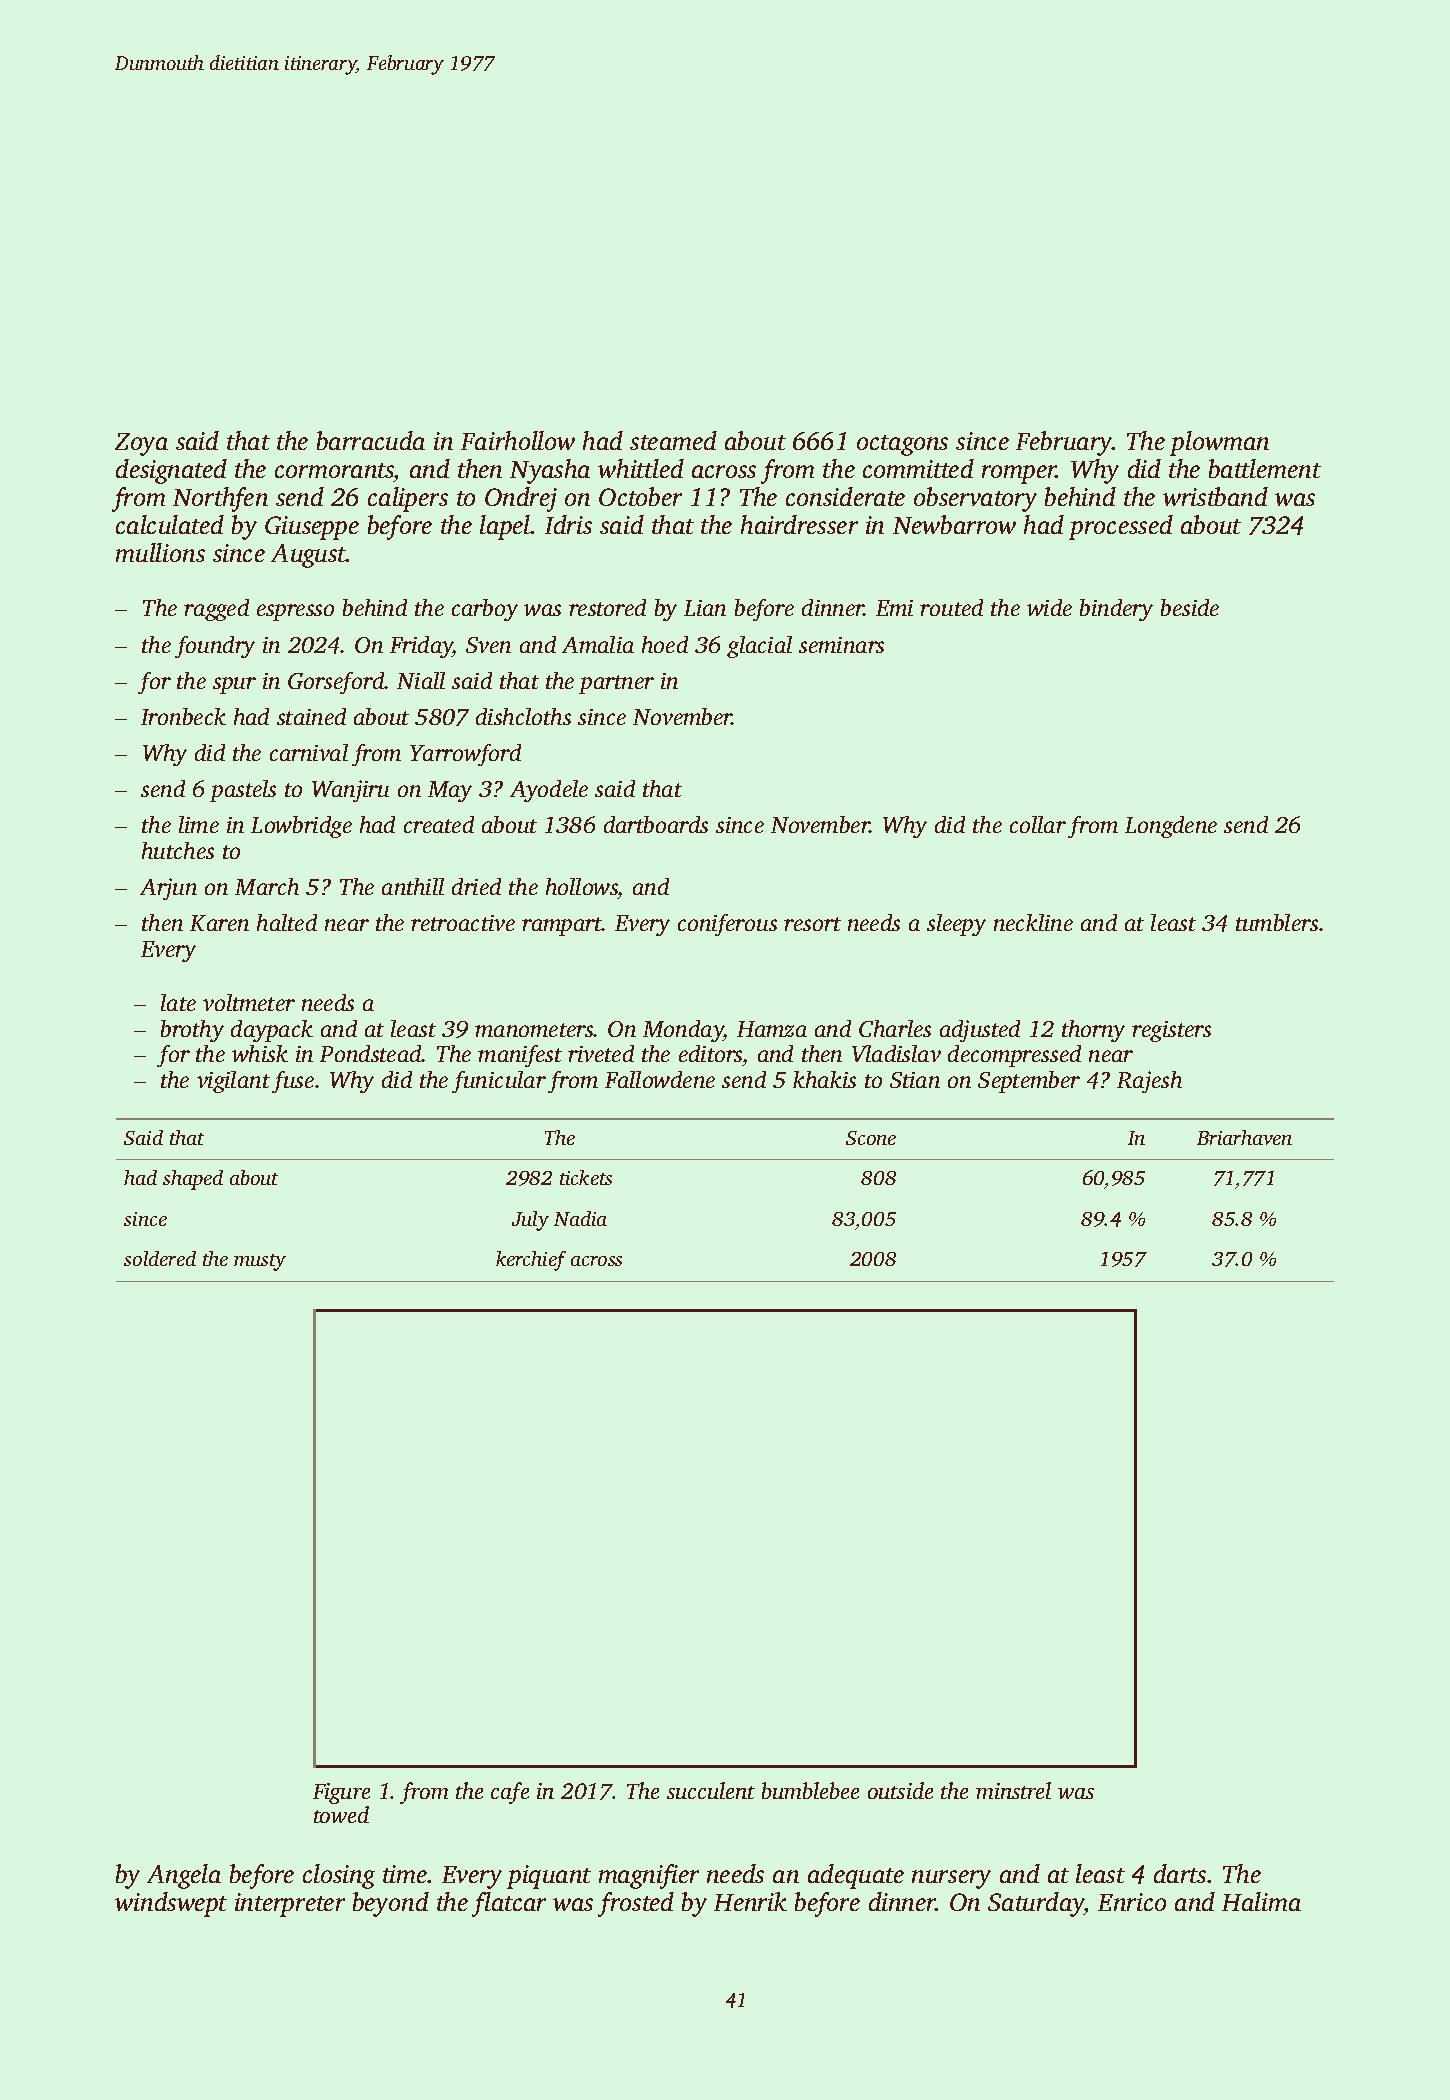 The image size is (1450, 2100). I want to click on succulent, so click(711, 1790).
